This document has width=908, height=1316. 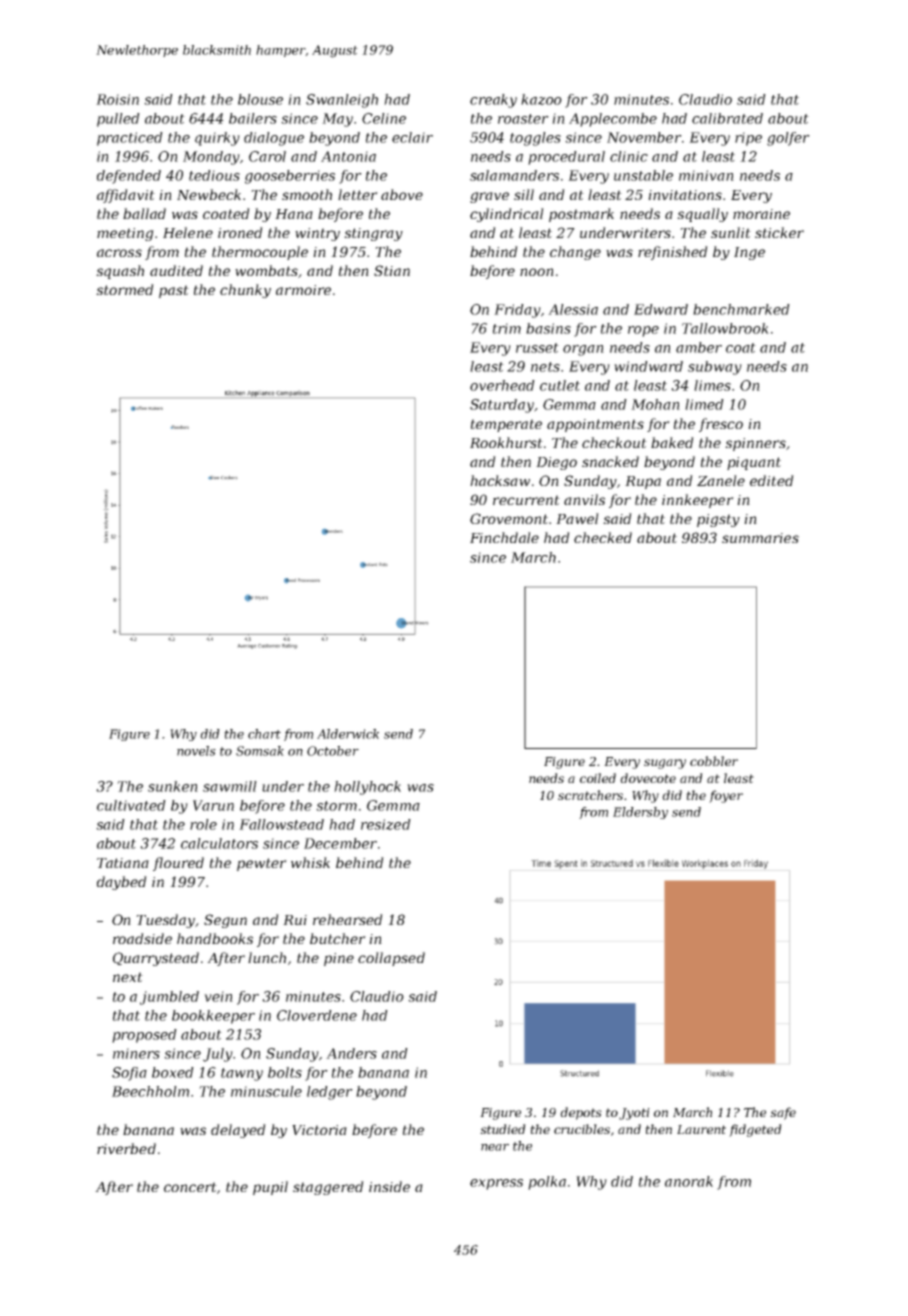 I want to click on fidgeted, so click(x=755, y=1130).
